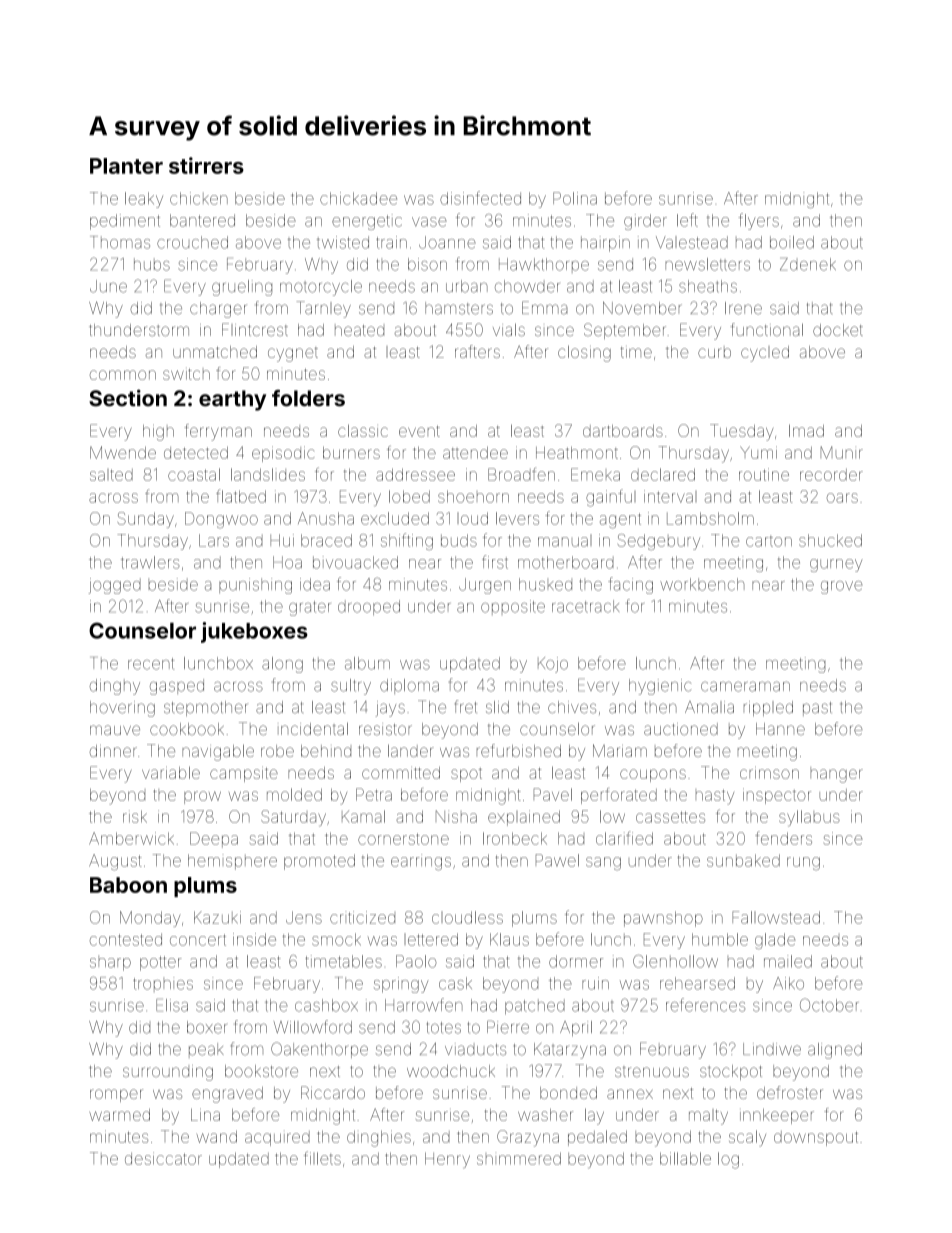 This page has width=952, height=1233. I want to click on wand, so click(217, 1136).
